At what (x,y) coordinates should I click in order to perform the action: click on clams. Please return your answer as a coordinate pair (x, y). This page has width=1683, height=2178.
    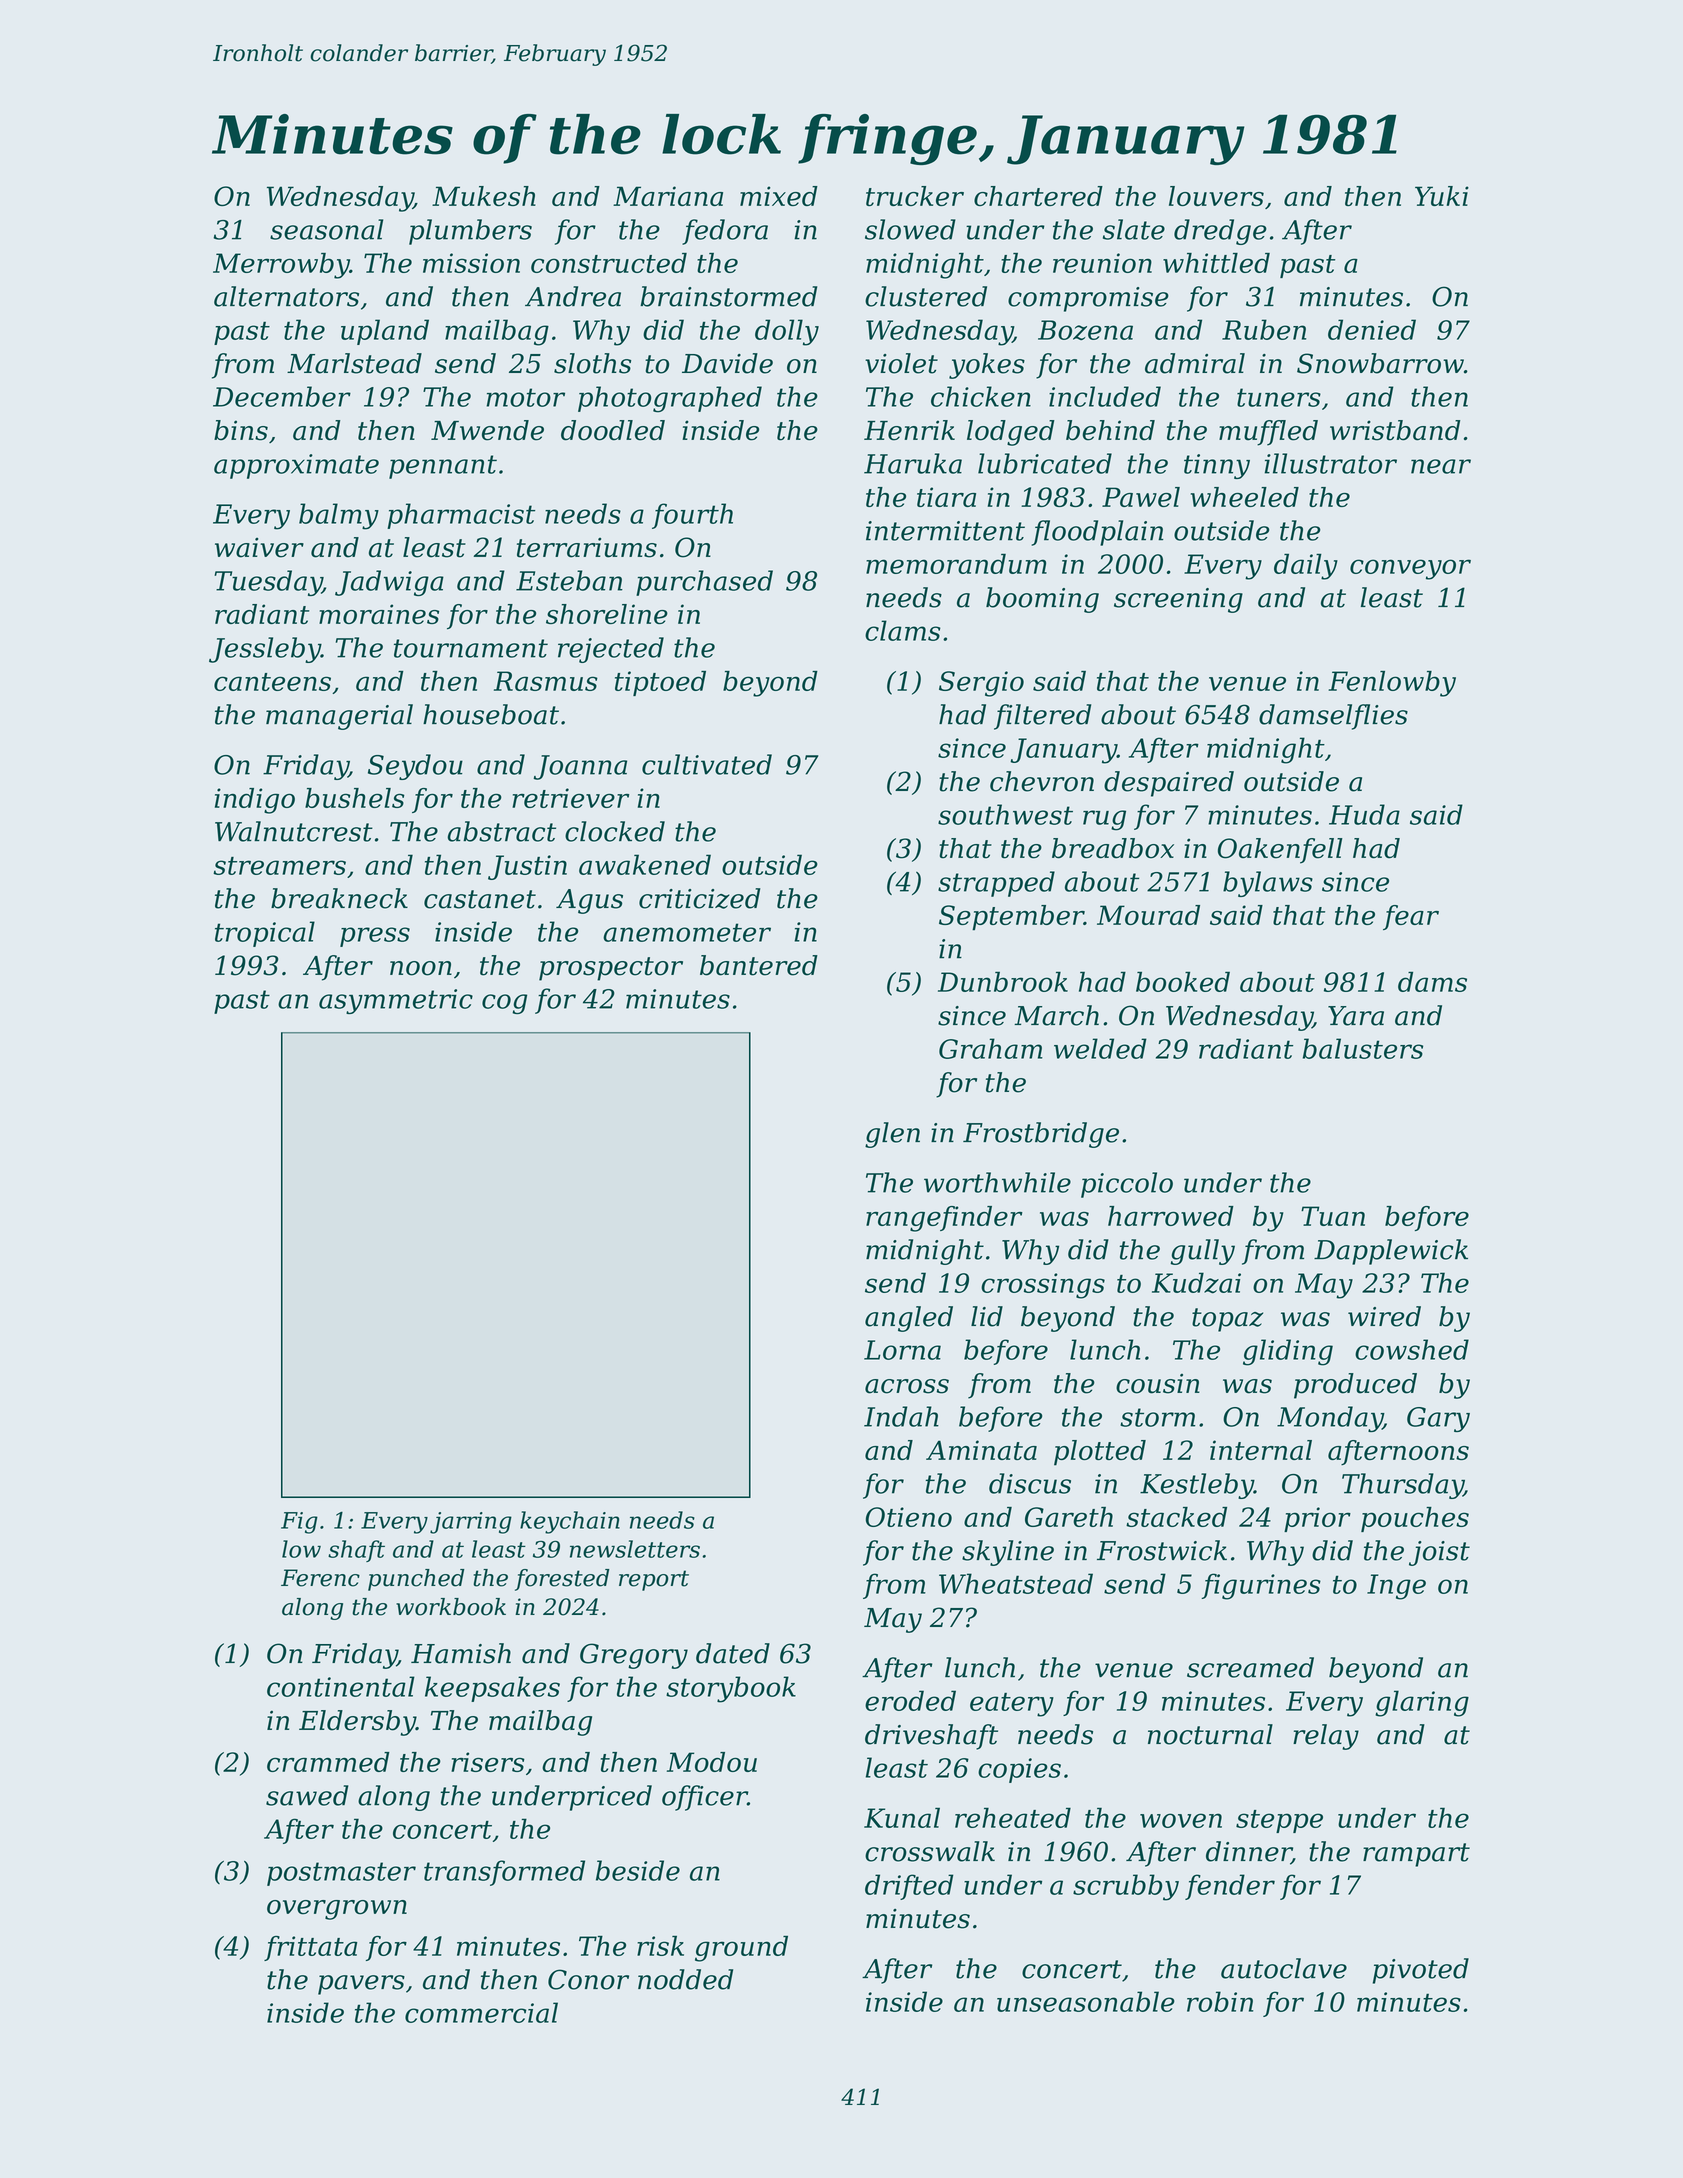
    Looking at the image, I should click on (903, 630).
